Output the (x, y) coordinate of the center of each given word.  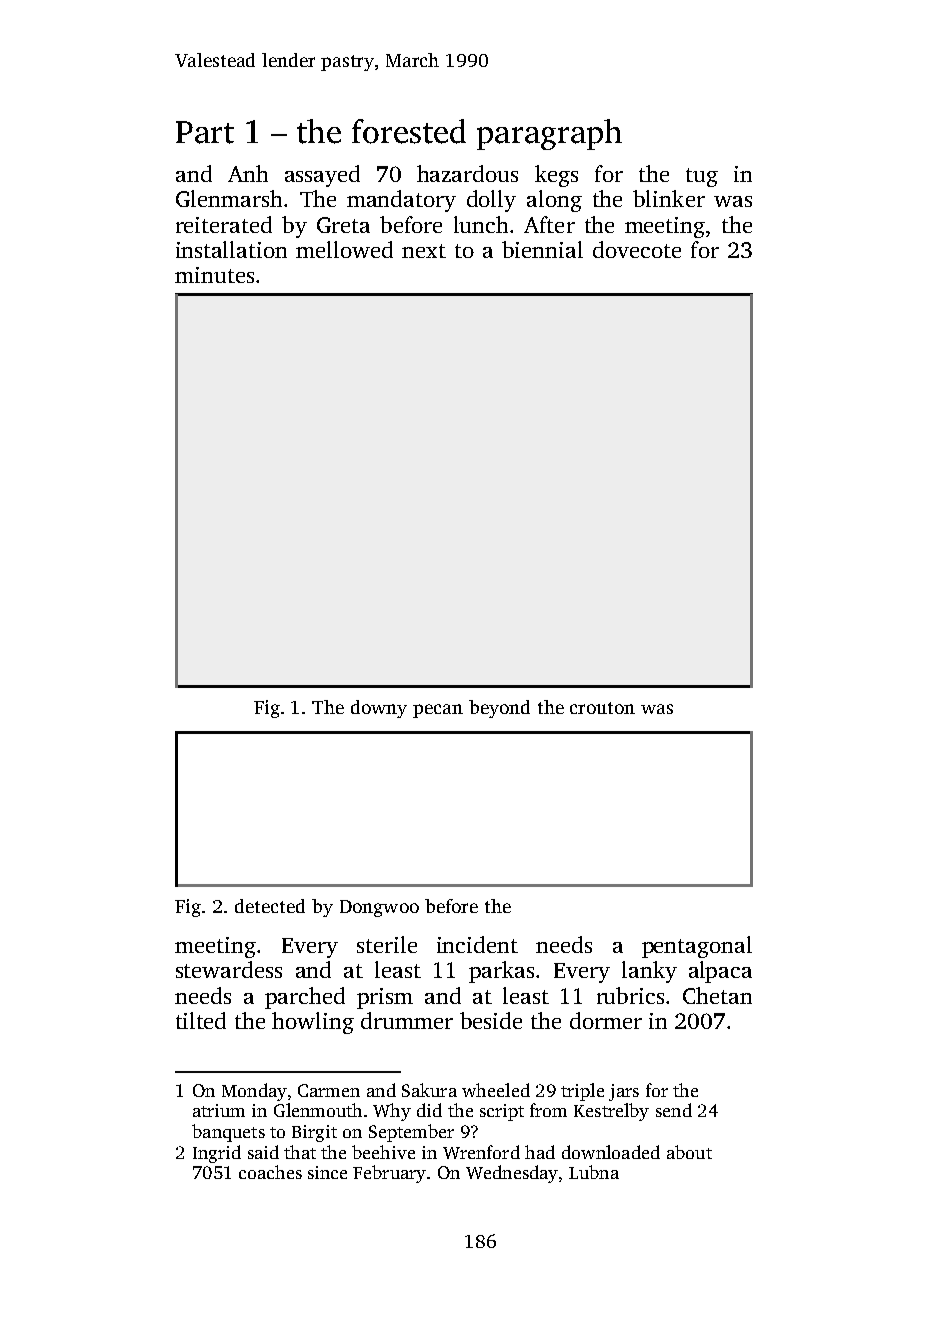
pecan (438, 711)
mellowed (344, 249)
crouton (602, 708)
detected (270, 906)
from (548, 1110)
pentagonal (697, 947)
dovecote (637, 249)
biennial (542, 249)
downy (379, 709)
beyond (499, 709)
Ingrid (217, 1154)
